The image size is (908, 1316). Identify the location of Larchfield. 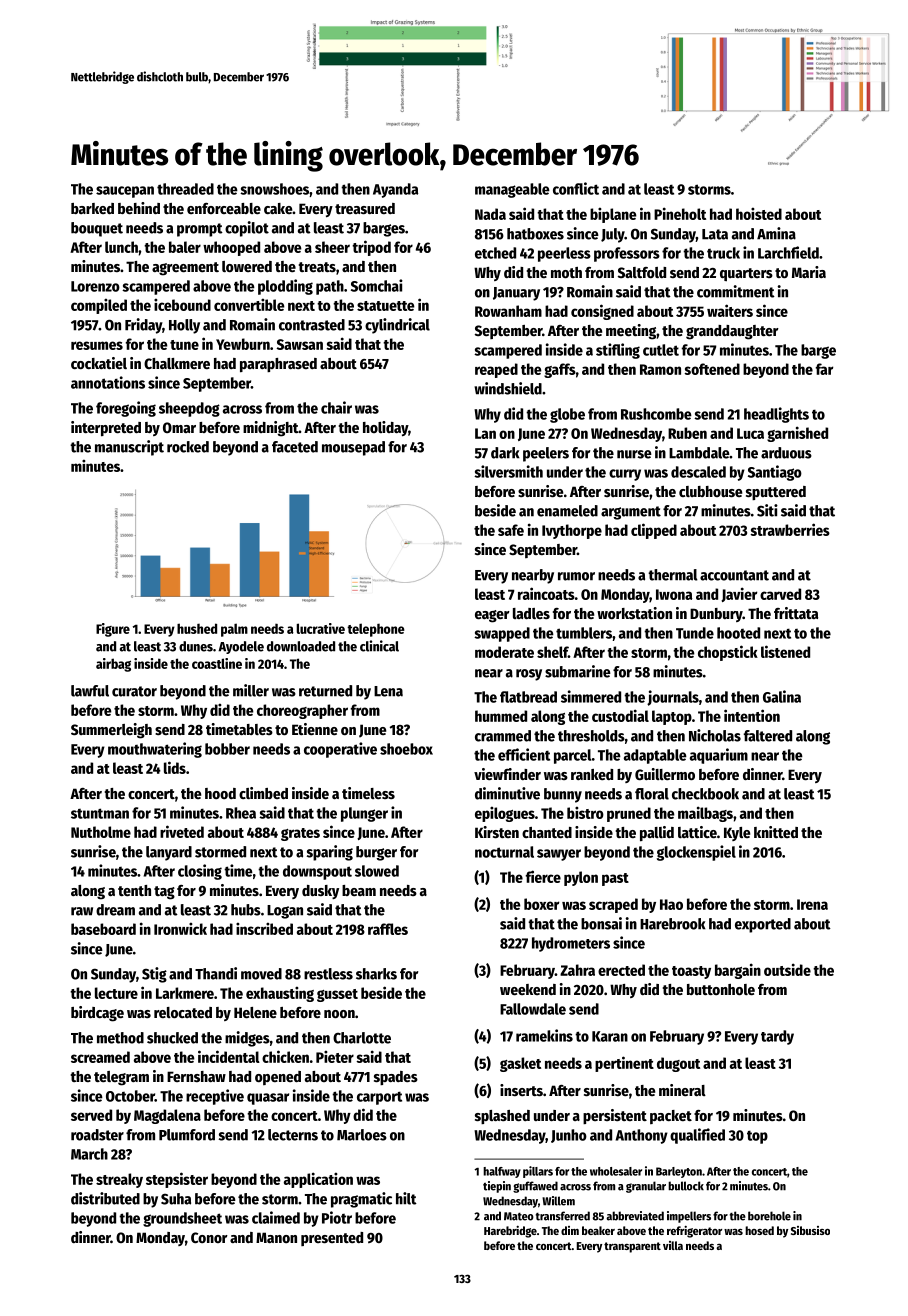
(788, 252).
